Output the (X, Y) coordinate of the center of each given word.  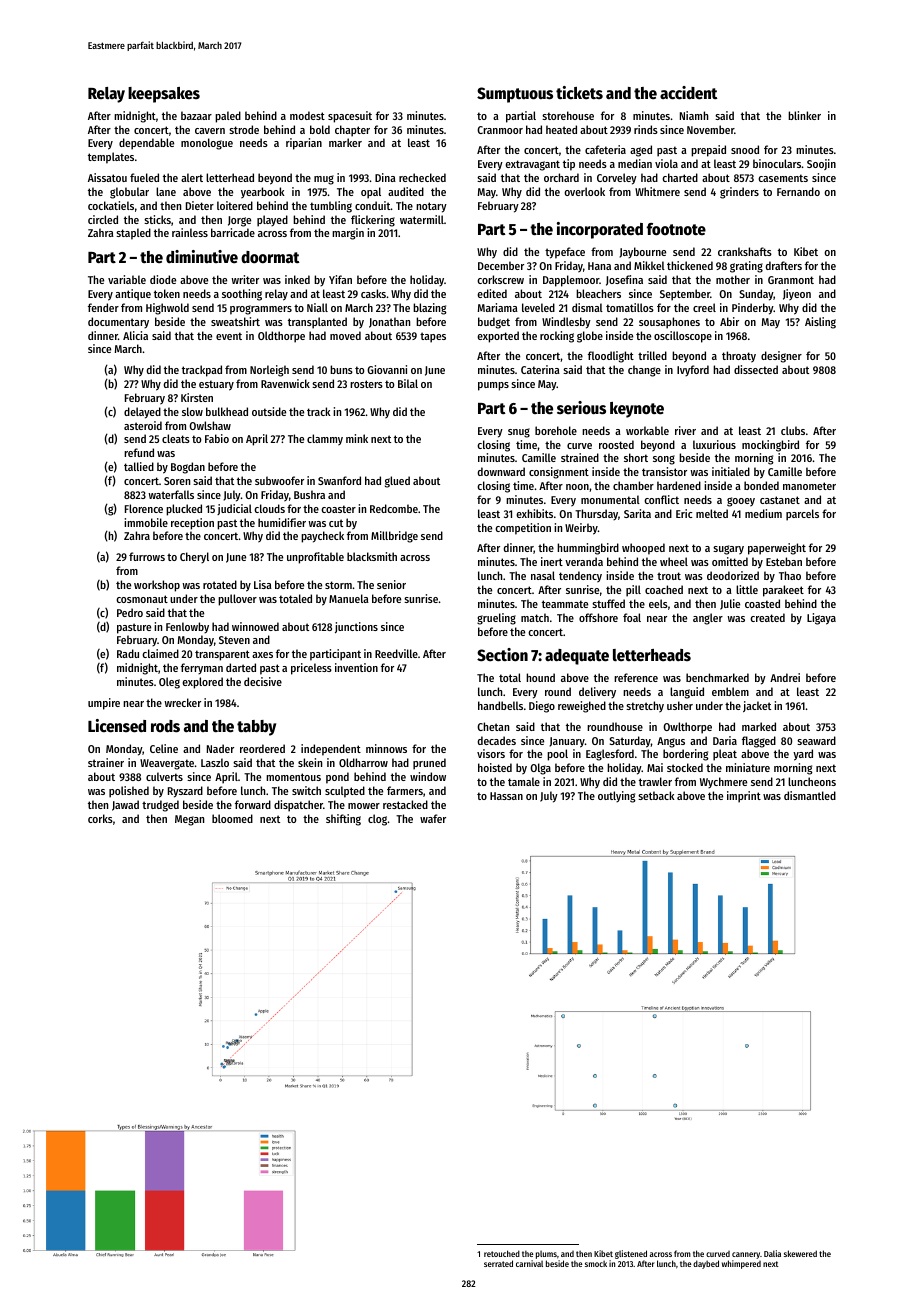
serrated (498, 1263)
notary (431, 207)
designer (781, 357)
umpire (104, 704)
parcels (802, 515)
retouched (502, 1253)
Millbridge (394, 537)
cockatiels (111, 205)
